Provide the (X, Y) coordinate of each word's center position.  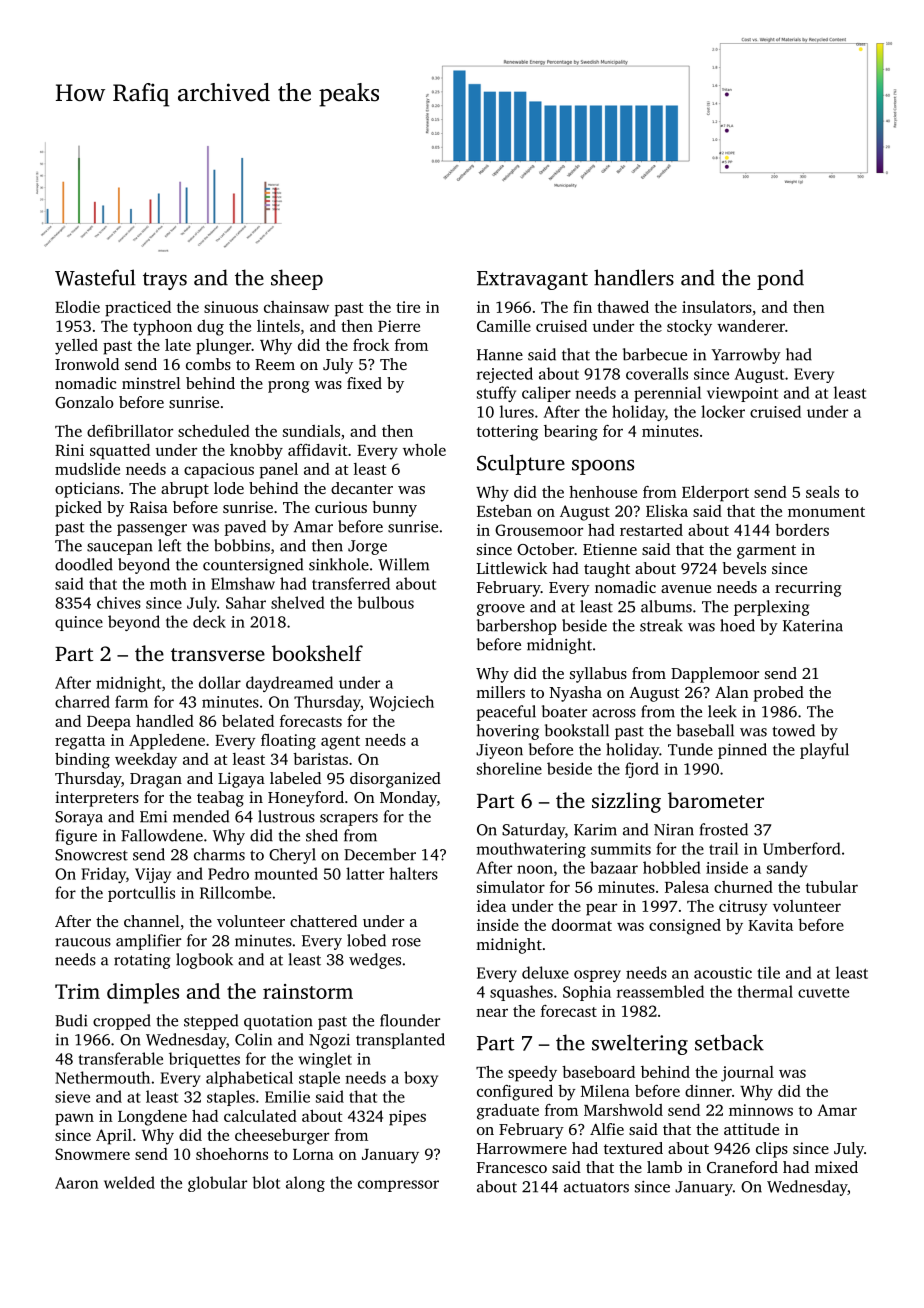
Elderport (715, 494)
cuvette (823, 993)
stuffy (496, 394)
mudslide (87, 469)
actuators (596, 1187)
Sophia (587, 993)
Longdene (152, 1118)
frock (371, 345)
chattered (323, 921)
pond (780, 279)
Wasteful (95, 277)
